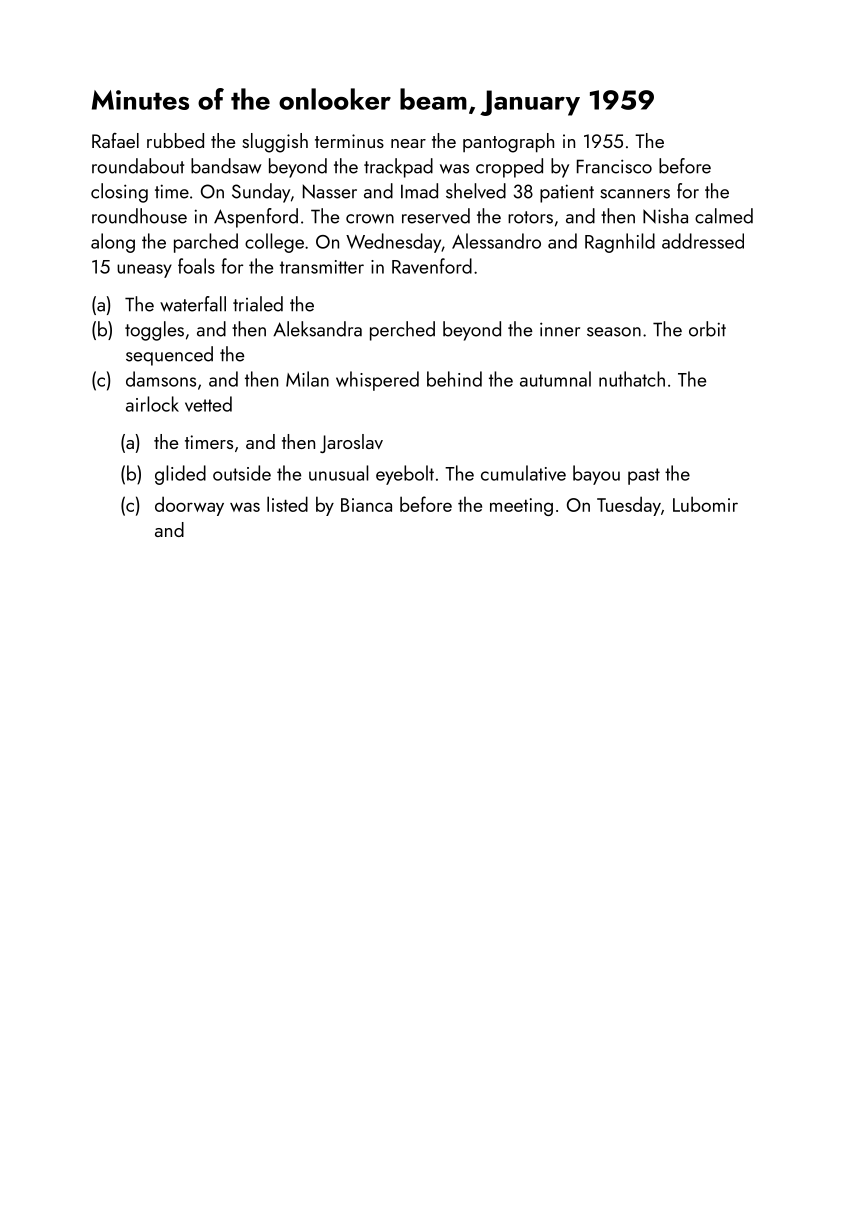  What do you see at coordinates (115, 140) in the screenshot?
I see `Rafael` at bounding box center [115, 140].
